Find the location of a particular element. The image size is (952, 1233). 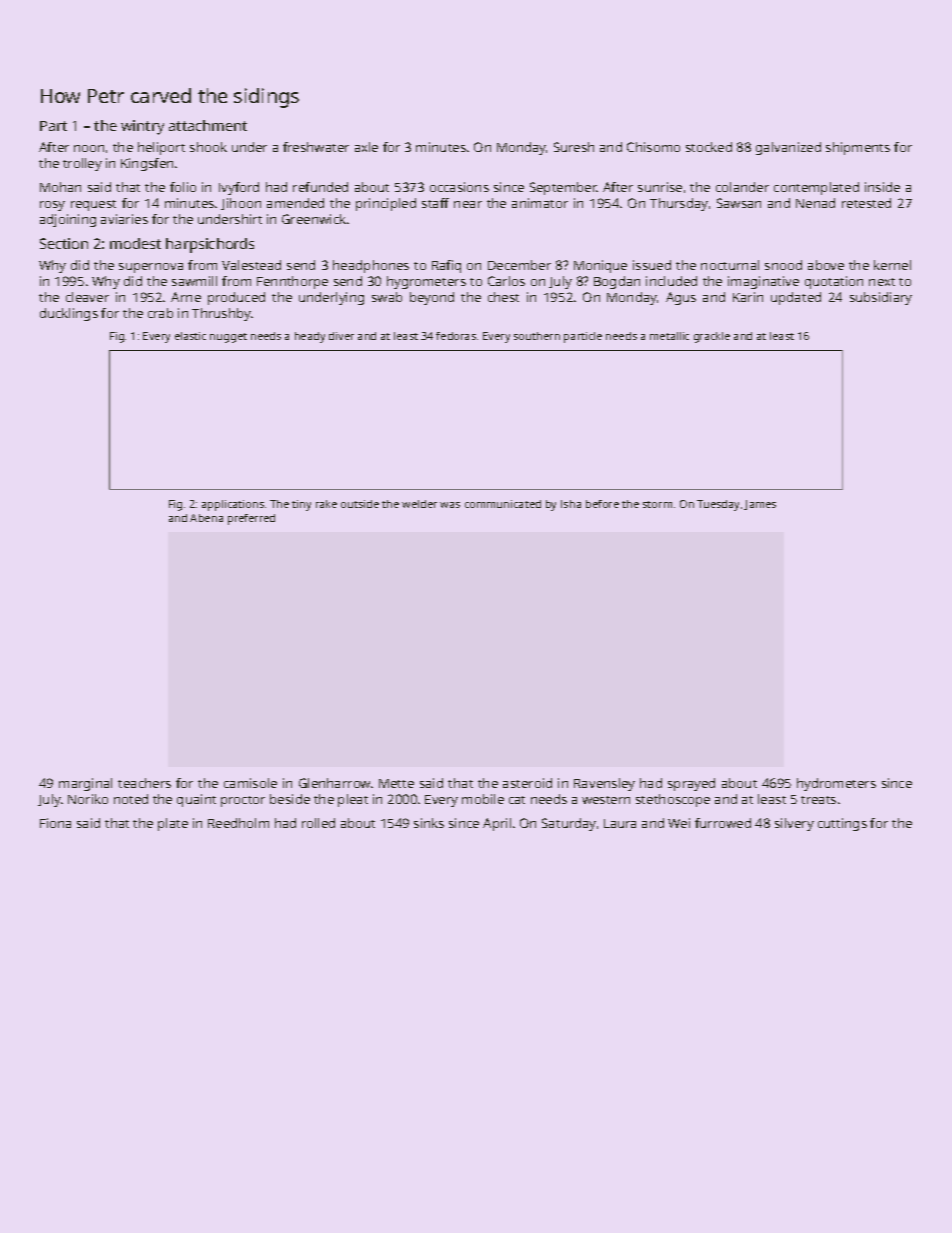

hygrometers is located at coordinates (426, 282).
